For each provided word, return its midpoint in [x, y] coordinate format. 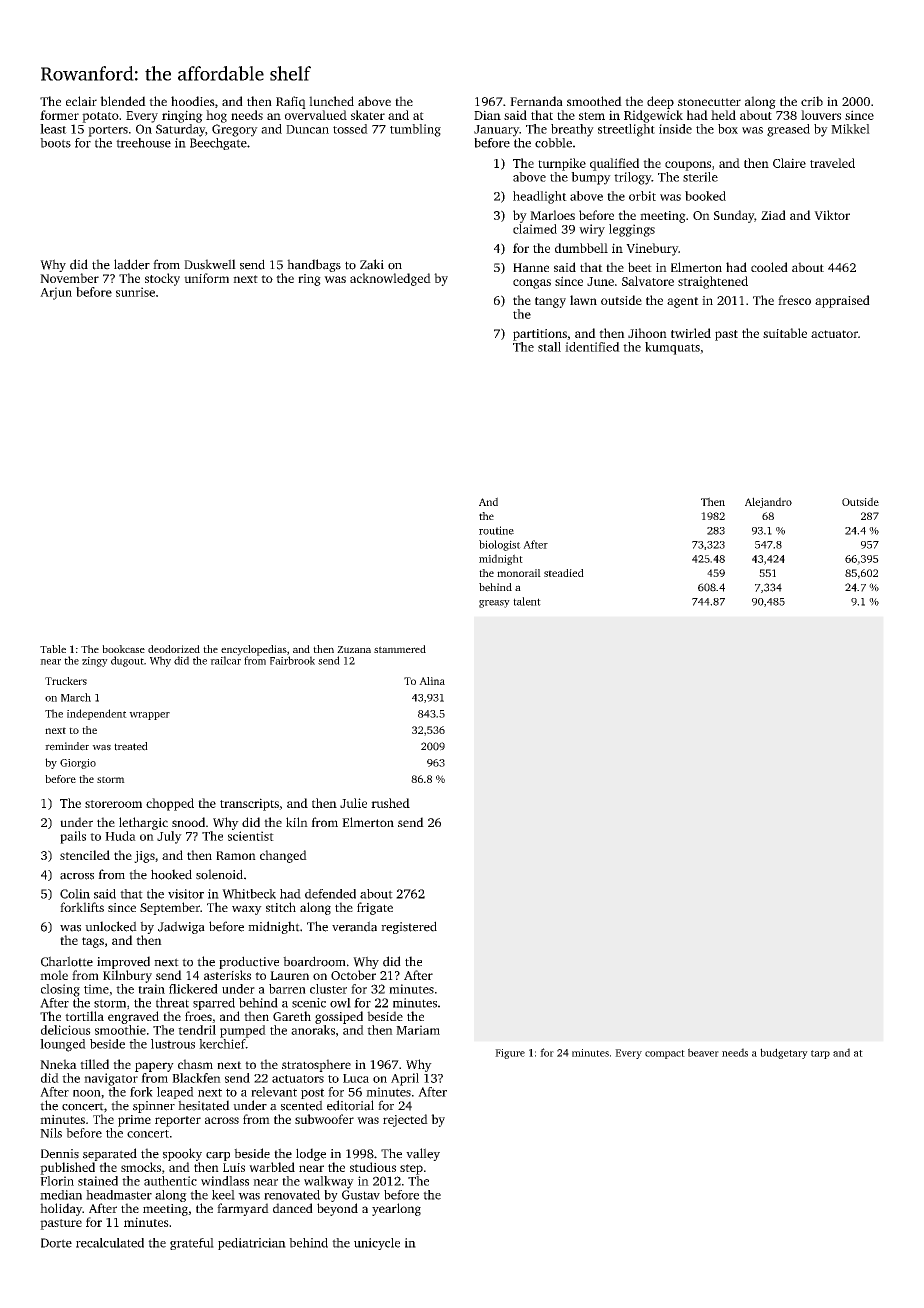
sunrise [135, 292]
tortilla [84, 1016]
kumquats [672, 348]
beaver [703, 1052]
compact [665, 1054]
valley [423, 1154]
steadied [564, 573]
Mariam [418, 1030]
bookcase [123, 649]
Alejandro [768, 502]
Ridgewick [653, 116]
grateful [192, 1244]
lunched [331, 101]
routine [496, 530]
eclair [81, 101]
